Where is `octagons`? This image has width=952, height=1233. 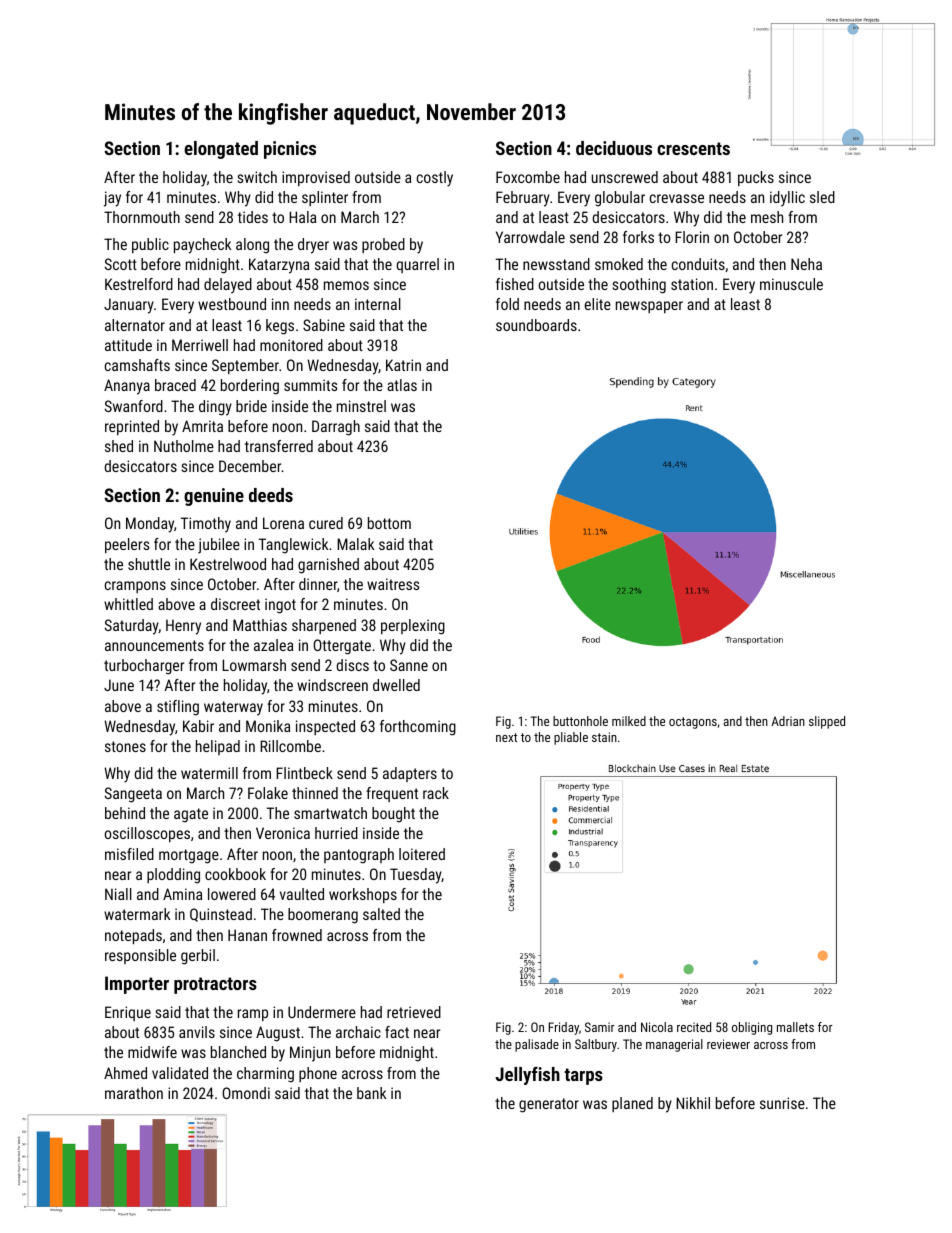 octagons is located at coordinates (693, 723).
